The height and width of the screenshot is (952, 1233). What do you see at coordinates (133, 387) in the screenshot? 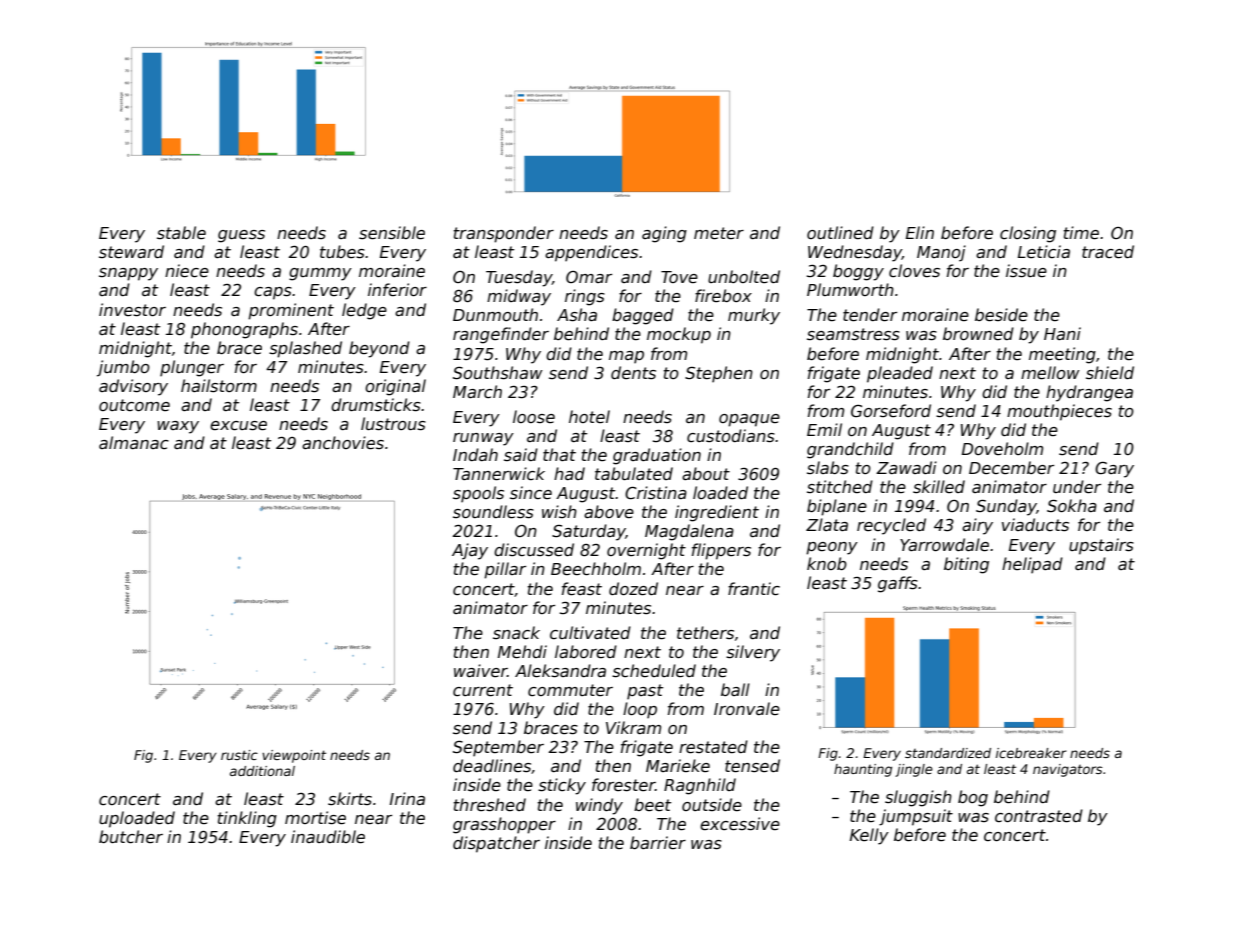
I see `advisory` at bounding box center [133, 387].
